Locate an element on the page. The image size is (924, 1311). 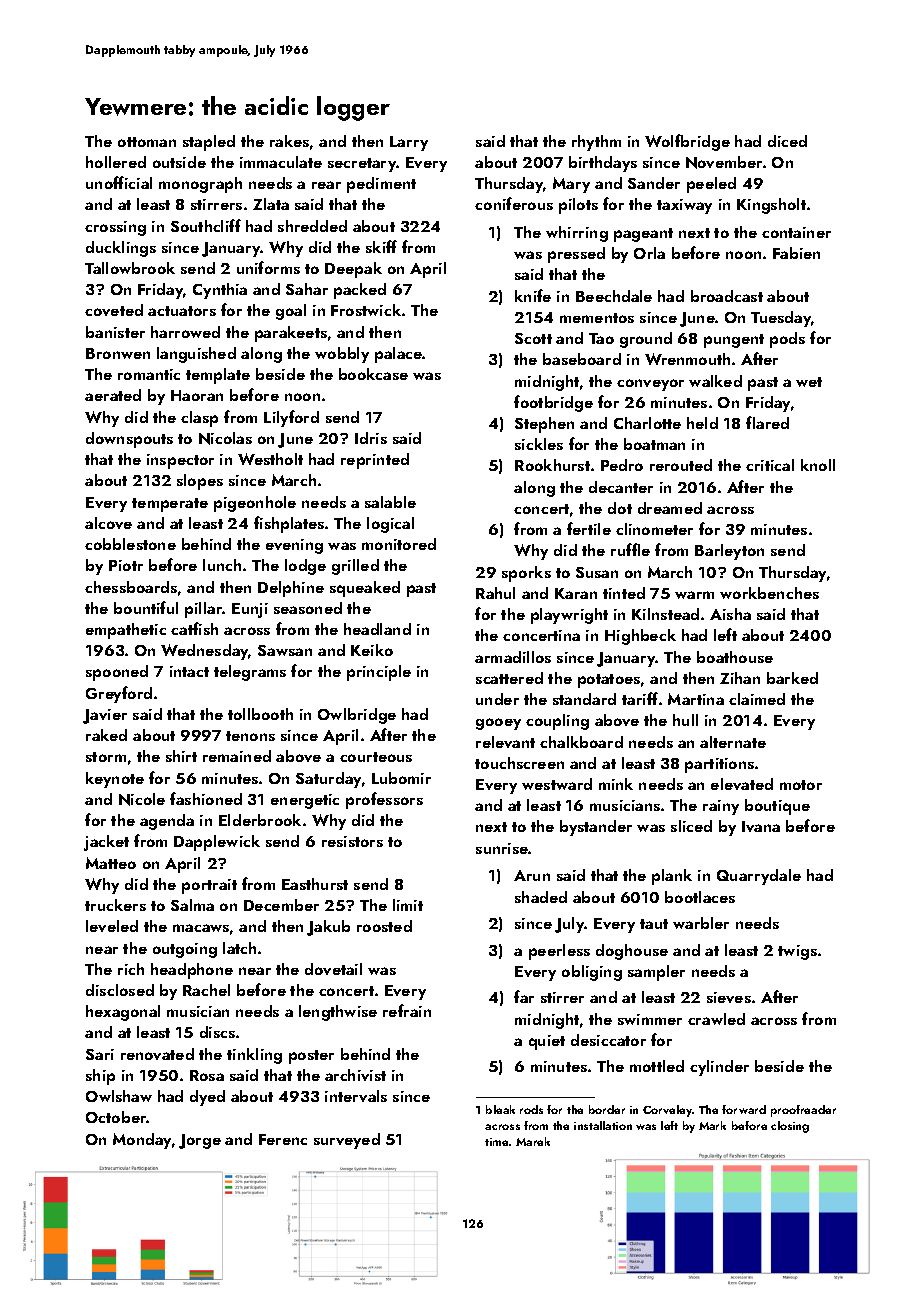
Eunji is located at coordinates (250, 610).
